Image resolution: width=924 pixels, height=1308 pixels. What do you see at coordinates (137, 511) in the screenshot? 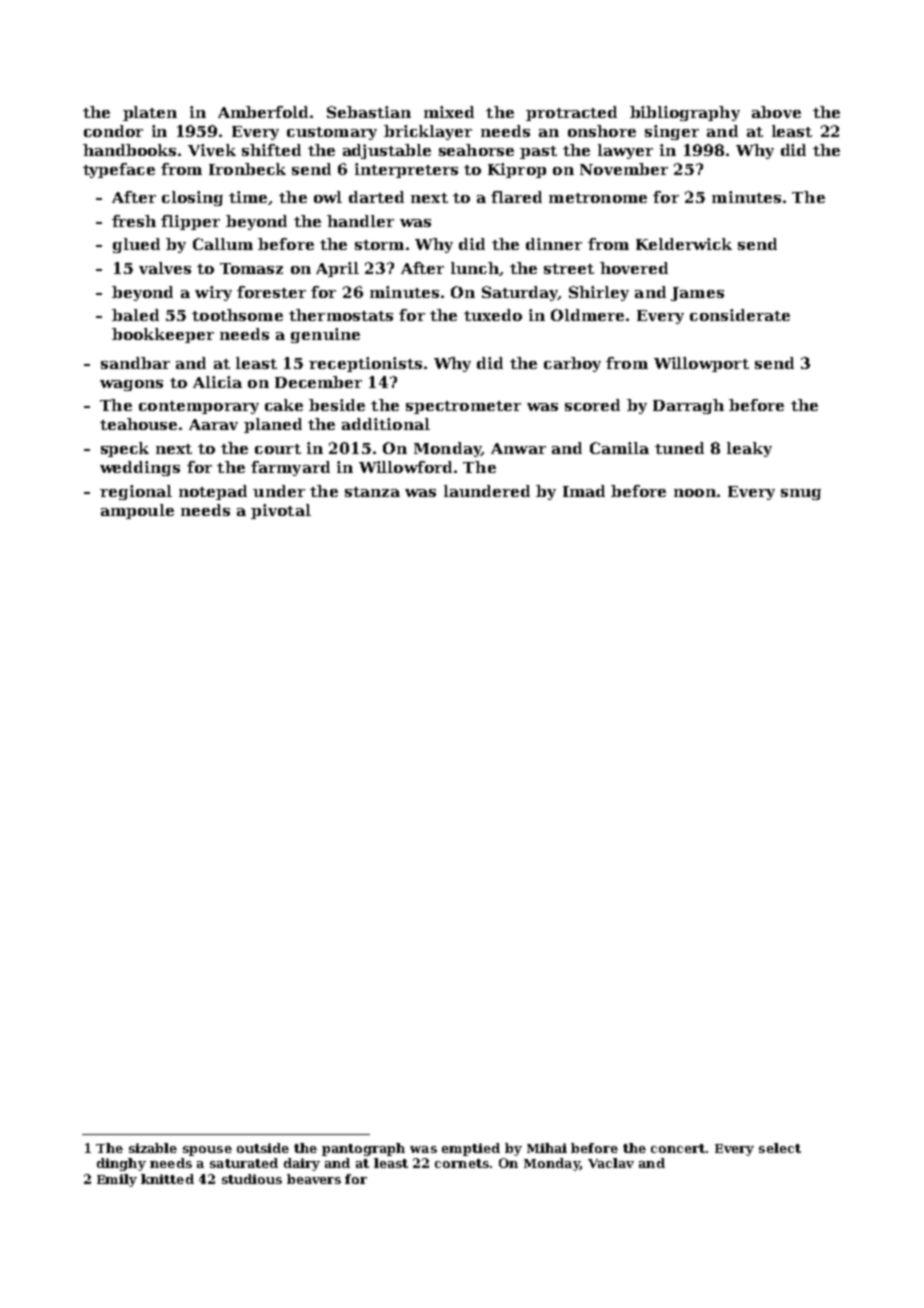
I see `ampoule` at bounding box center [137, 511].
